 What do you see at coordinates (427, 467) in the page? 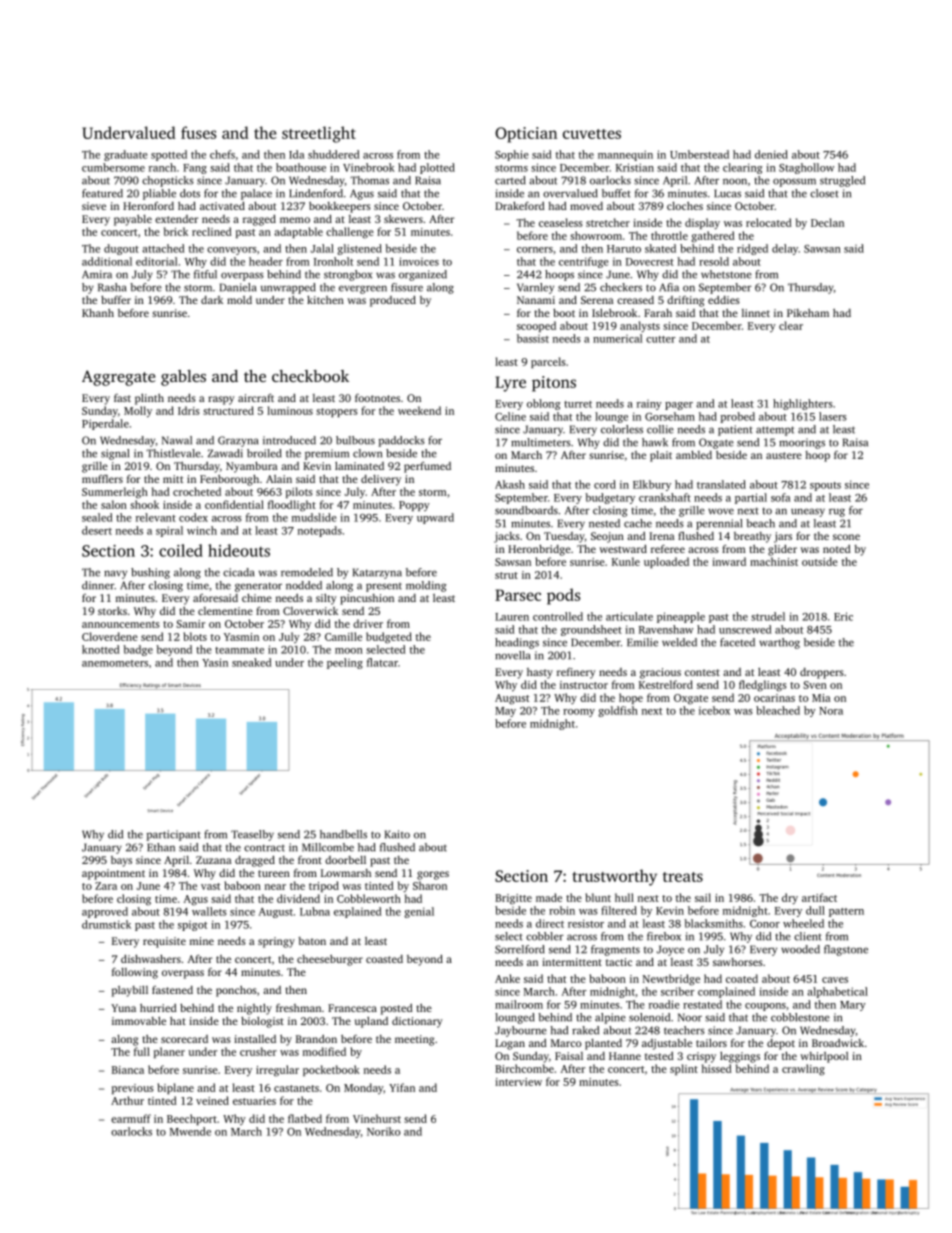
I see `perfumed` at bounding box center [427, 467].
